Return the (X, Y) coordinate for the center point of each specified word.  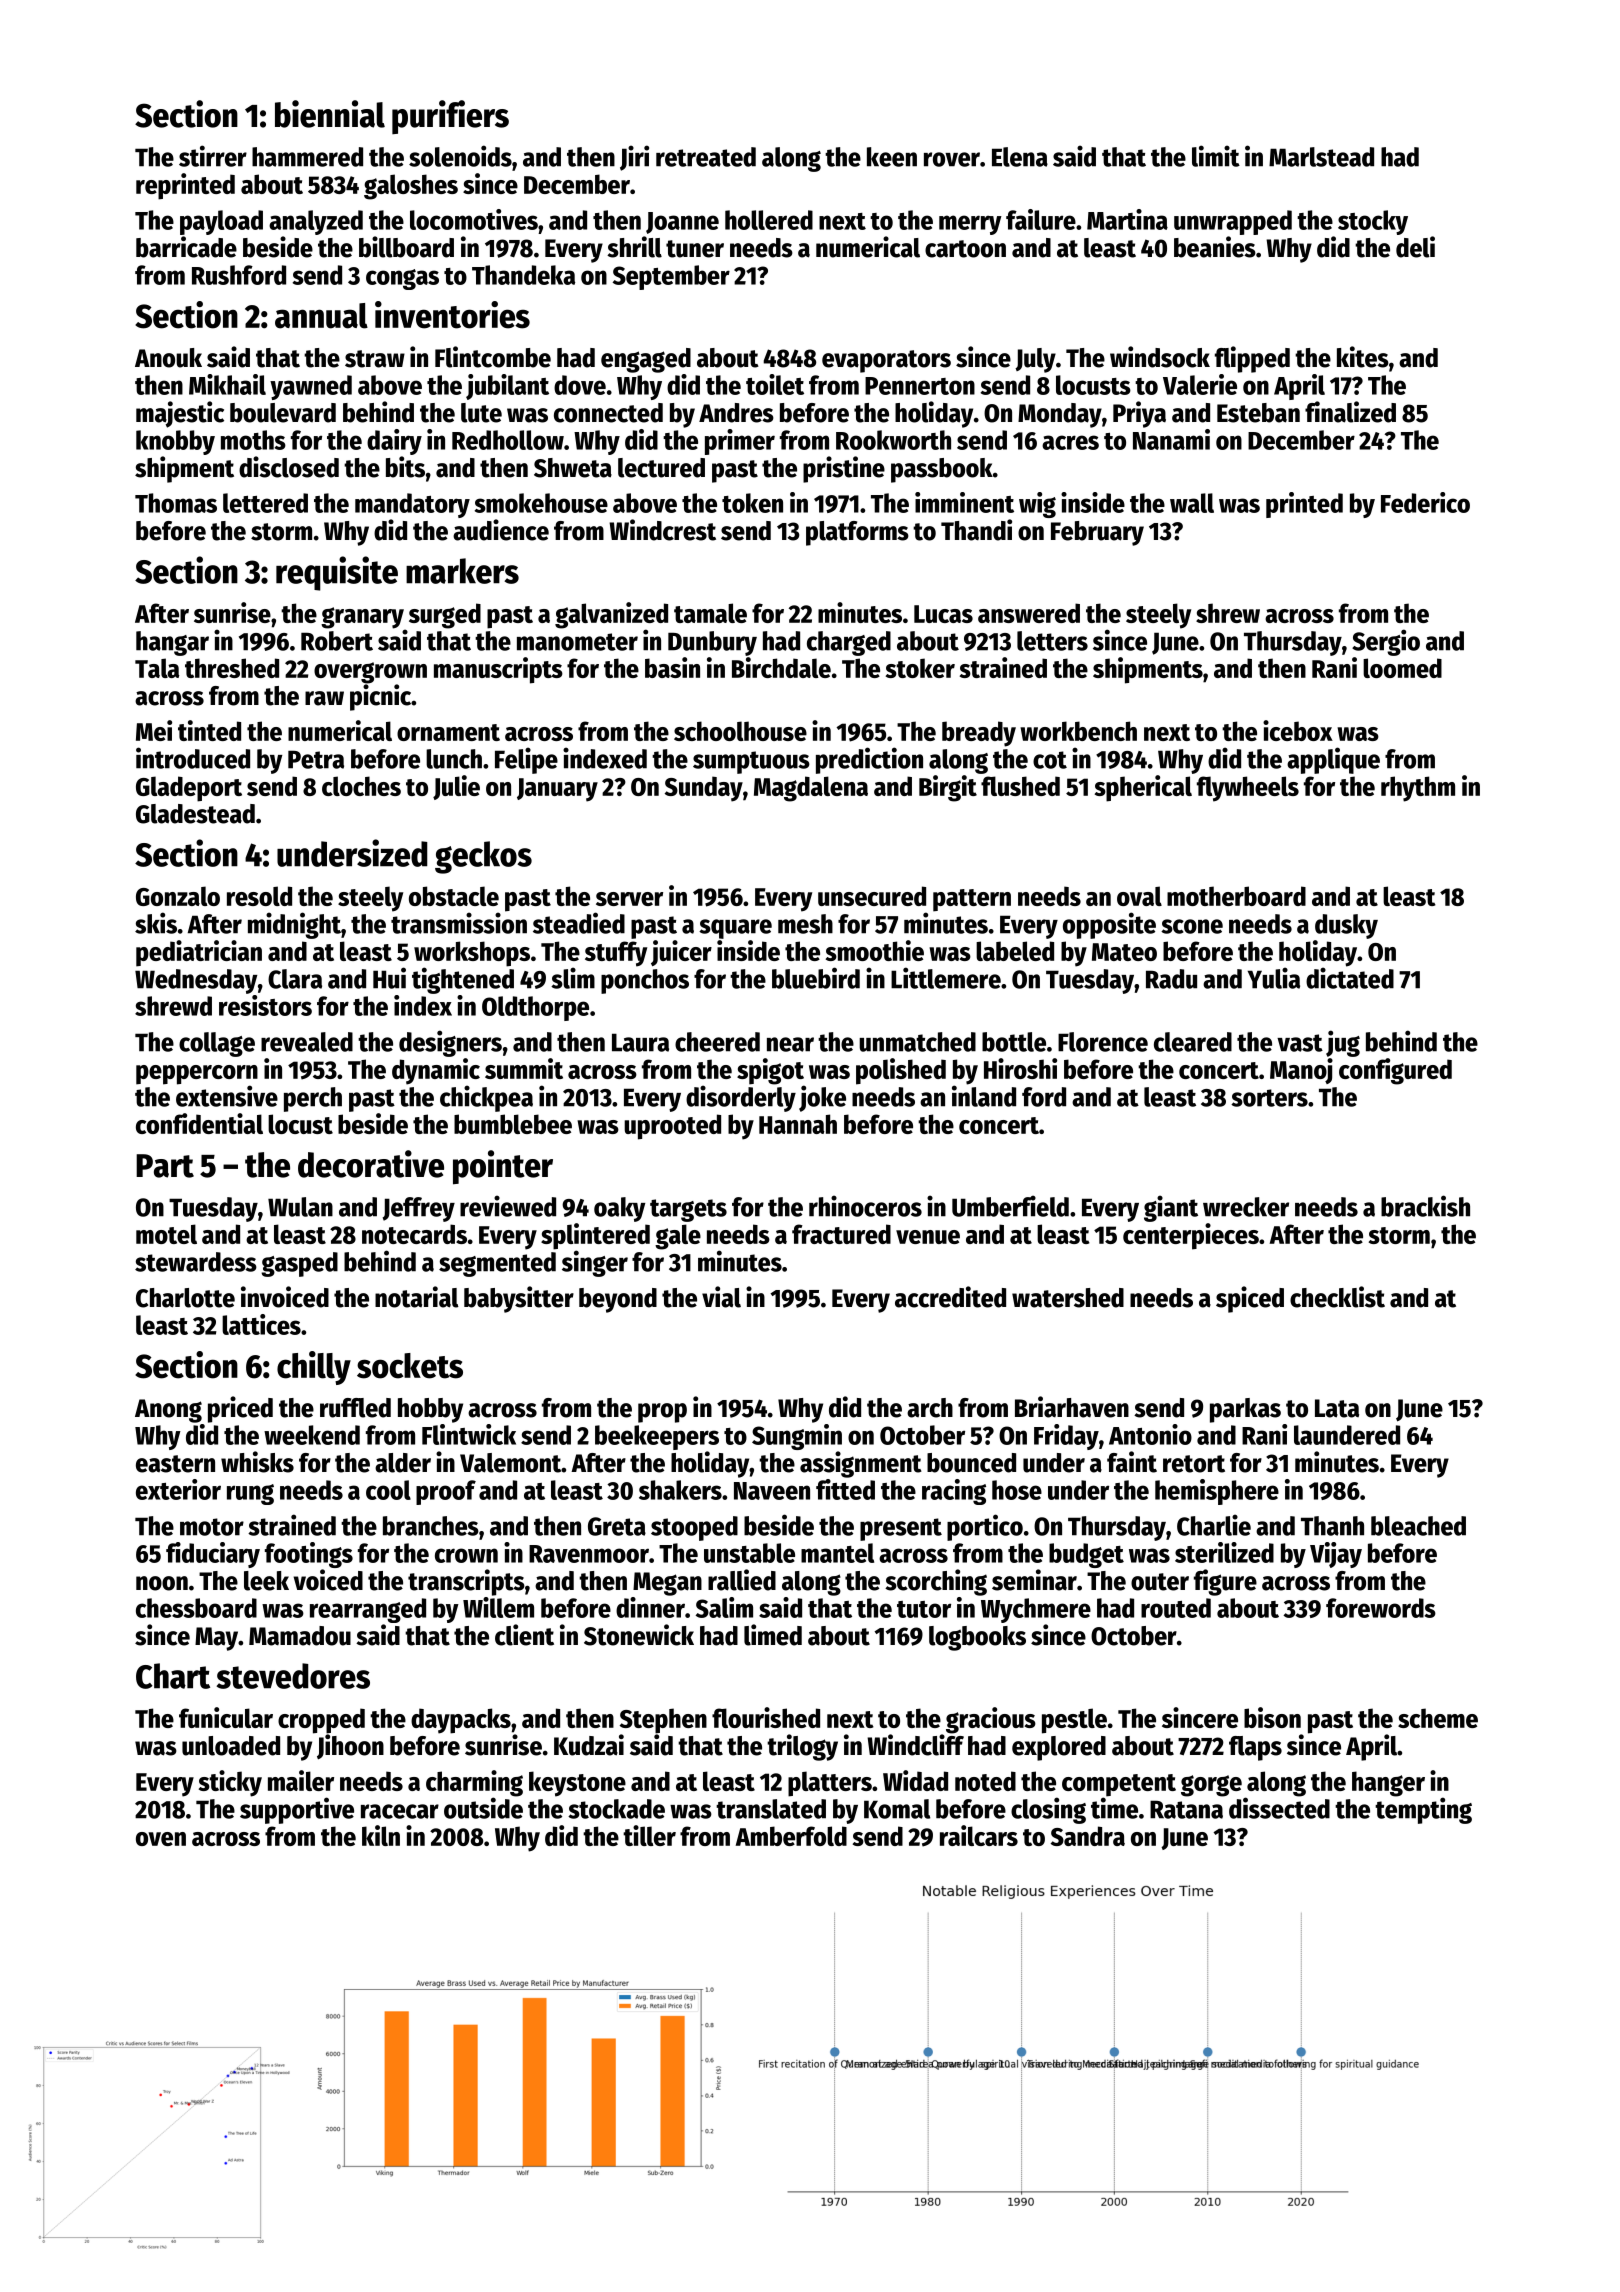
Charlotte (185, 1298)
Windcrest (662, 530)
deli (1415, 247)
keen (892, 157)
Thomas (176, 503)
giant (1171, 1208)
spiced (1250, 1299)
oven (161, 1839)
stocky (1373, 222)
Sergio (1386, 642)
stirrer (213, 156)
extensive (227, 1096)
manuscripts (498, 670)
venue (928, 1237)
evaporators (886, 361)
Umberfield (1010, 1206)
